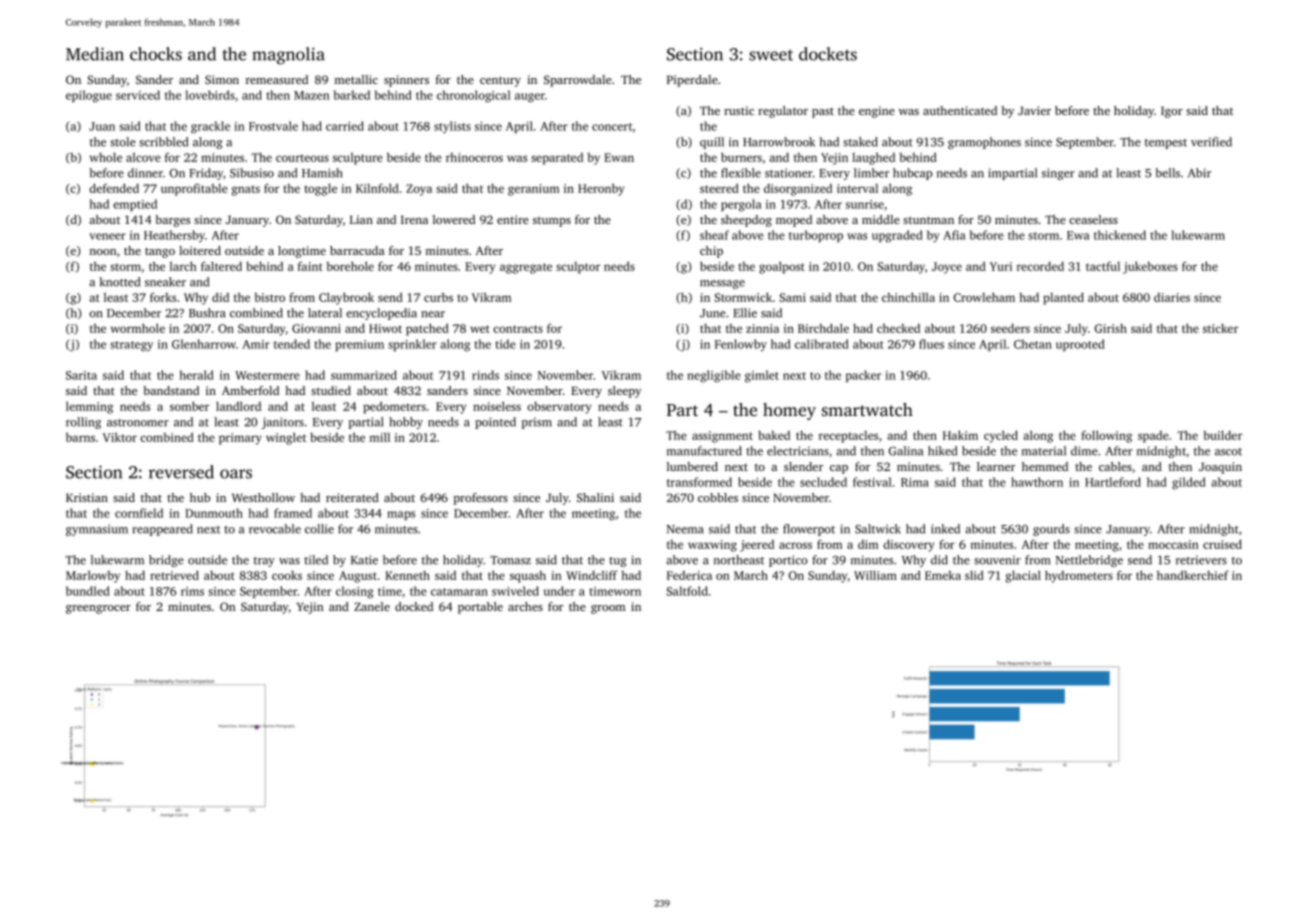  I want to click on Amberfold, so click(250, 390).
